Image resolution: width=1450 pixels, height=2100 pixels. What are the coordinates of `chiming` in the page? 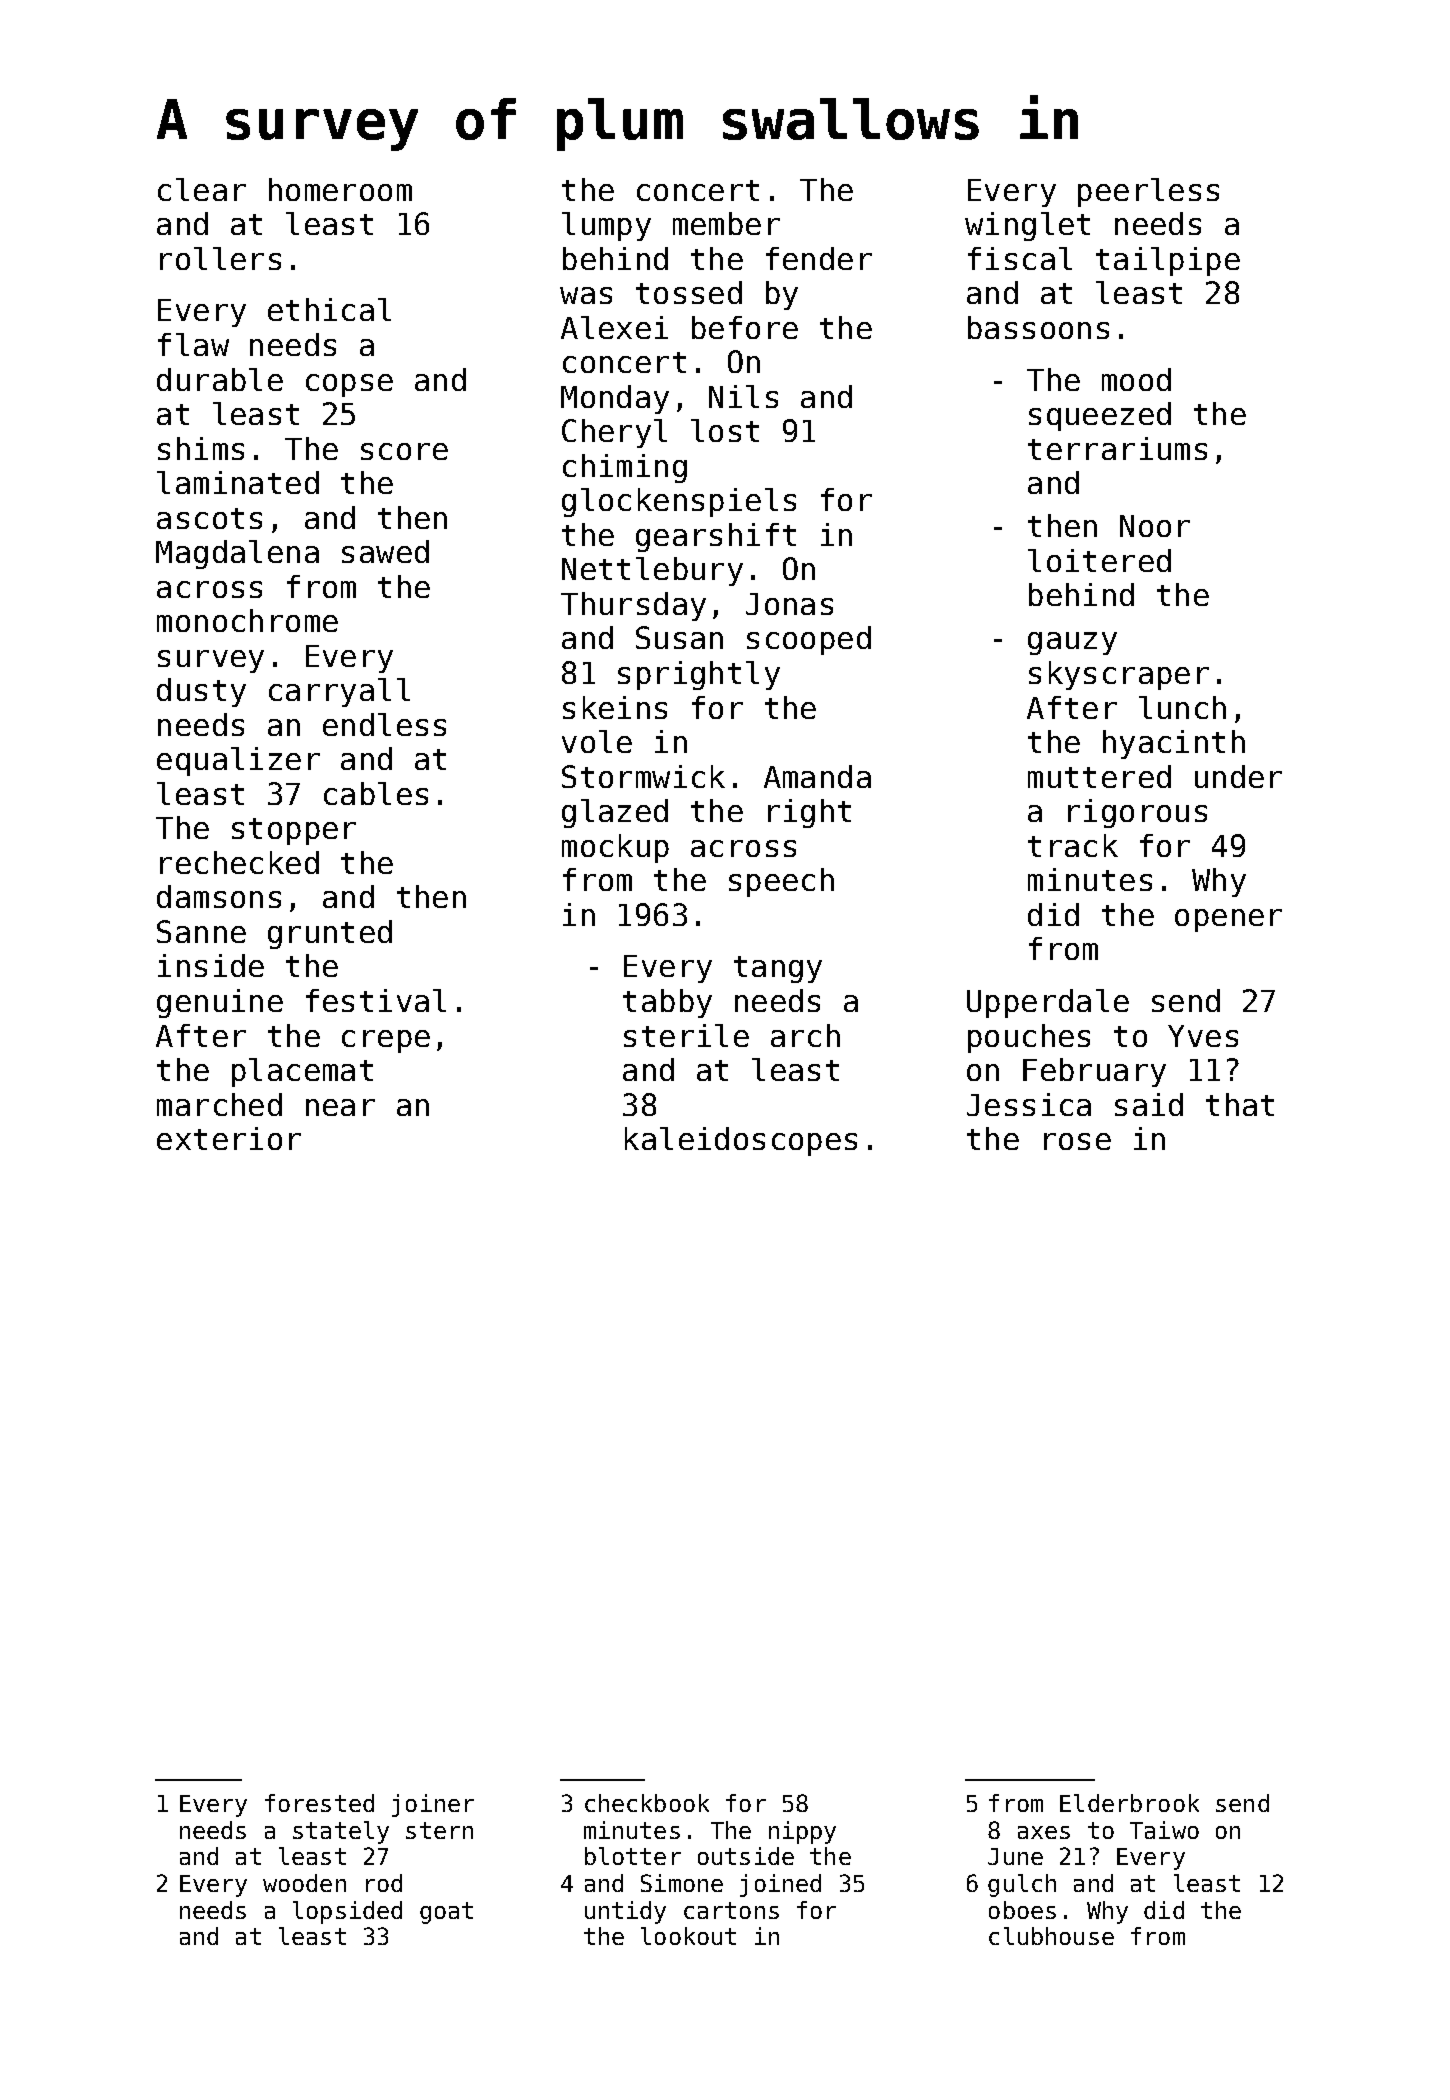 It's located at (625, 468).
